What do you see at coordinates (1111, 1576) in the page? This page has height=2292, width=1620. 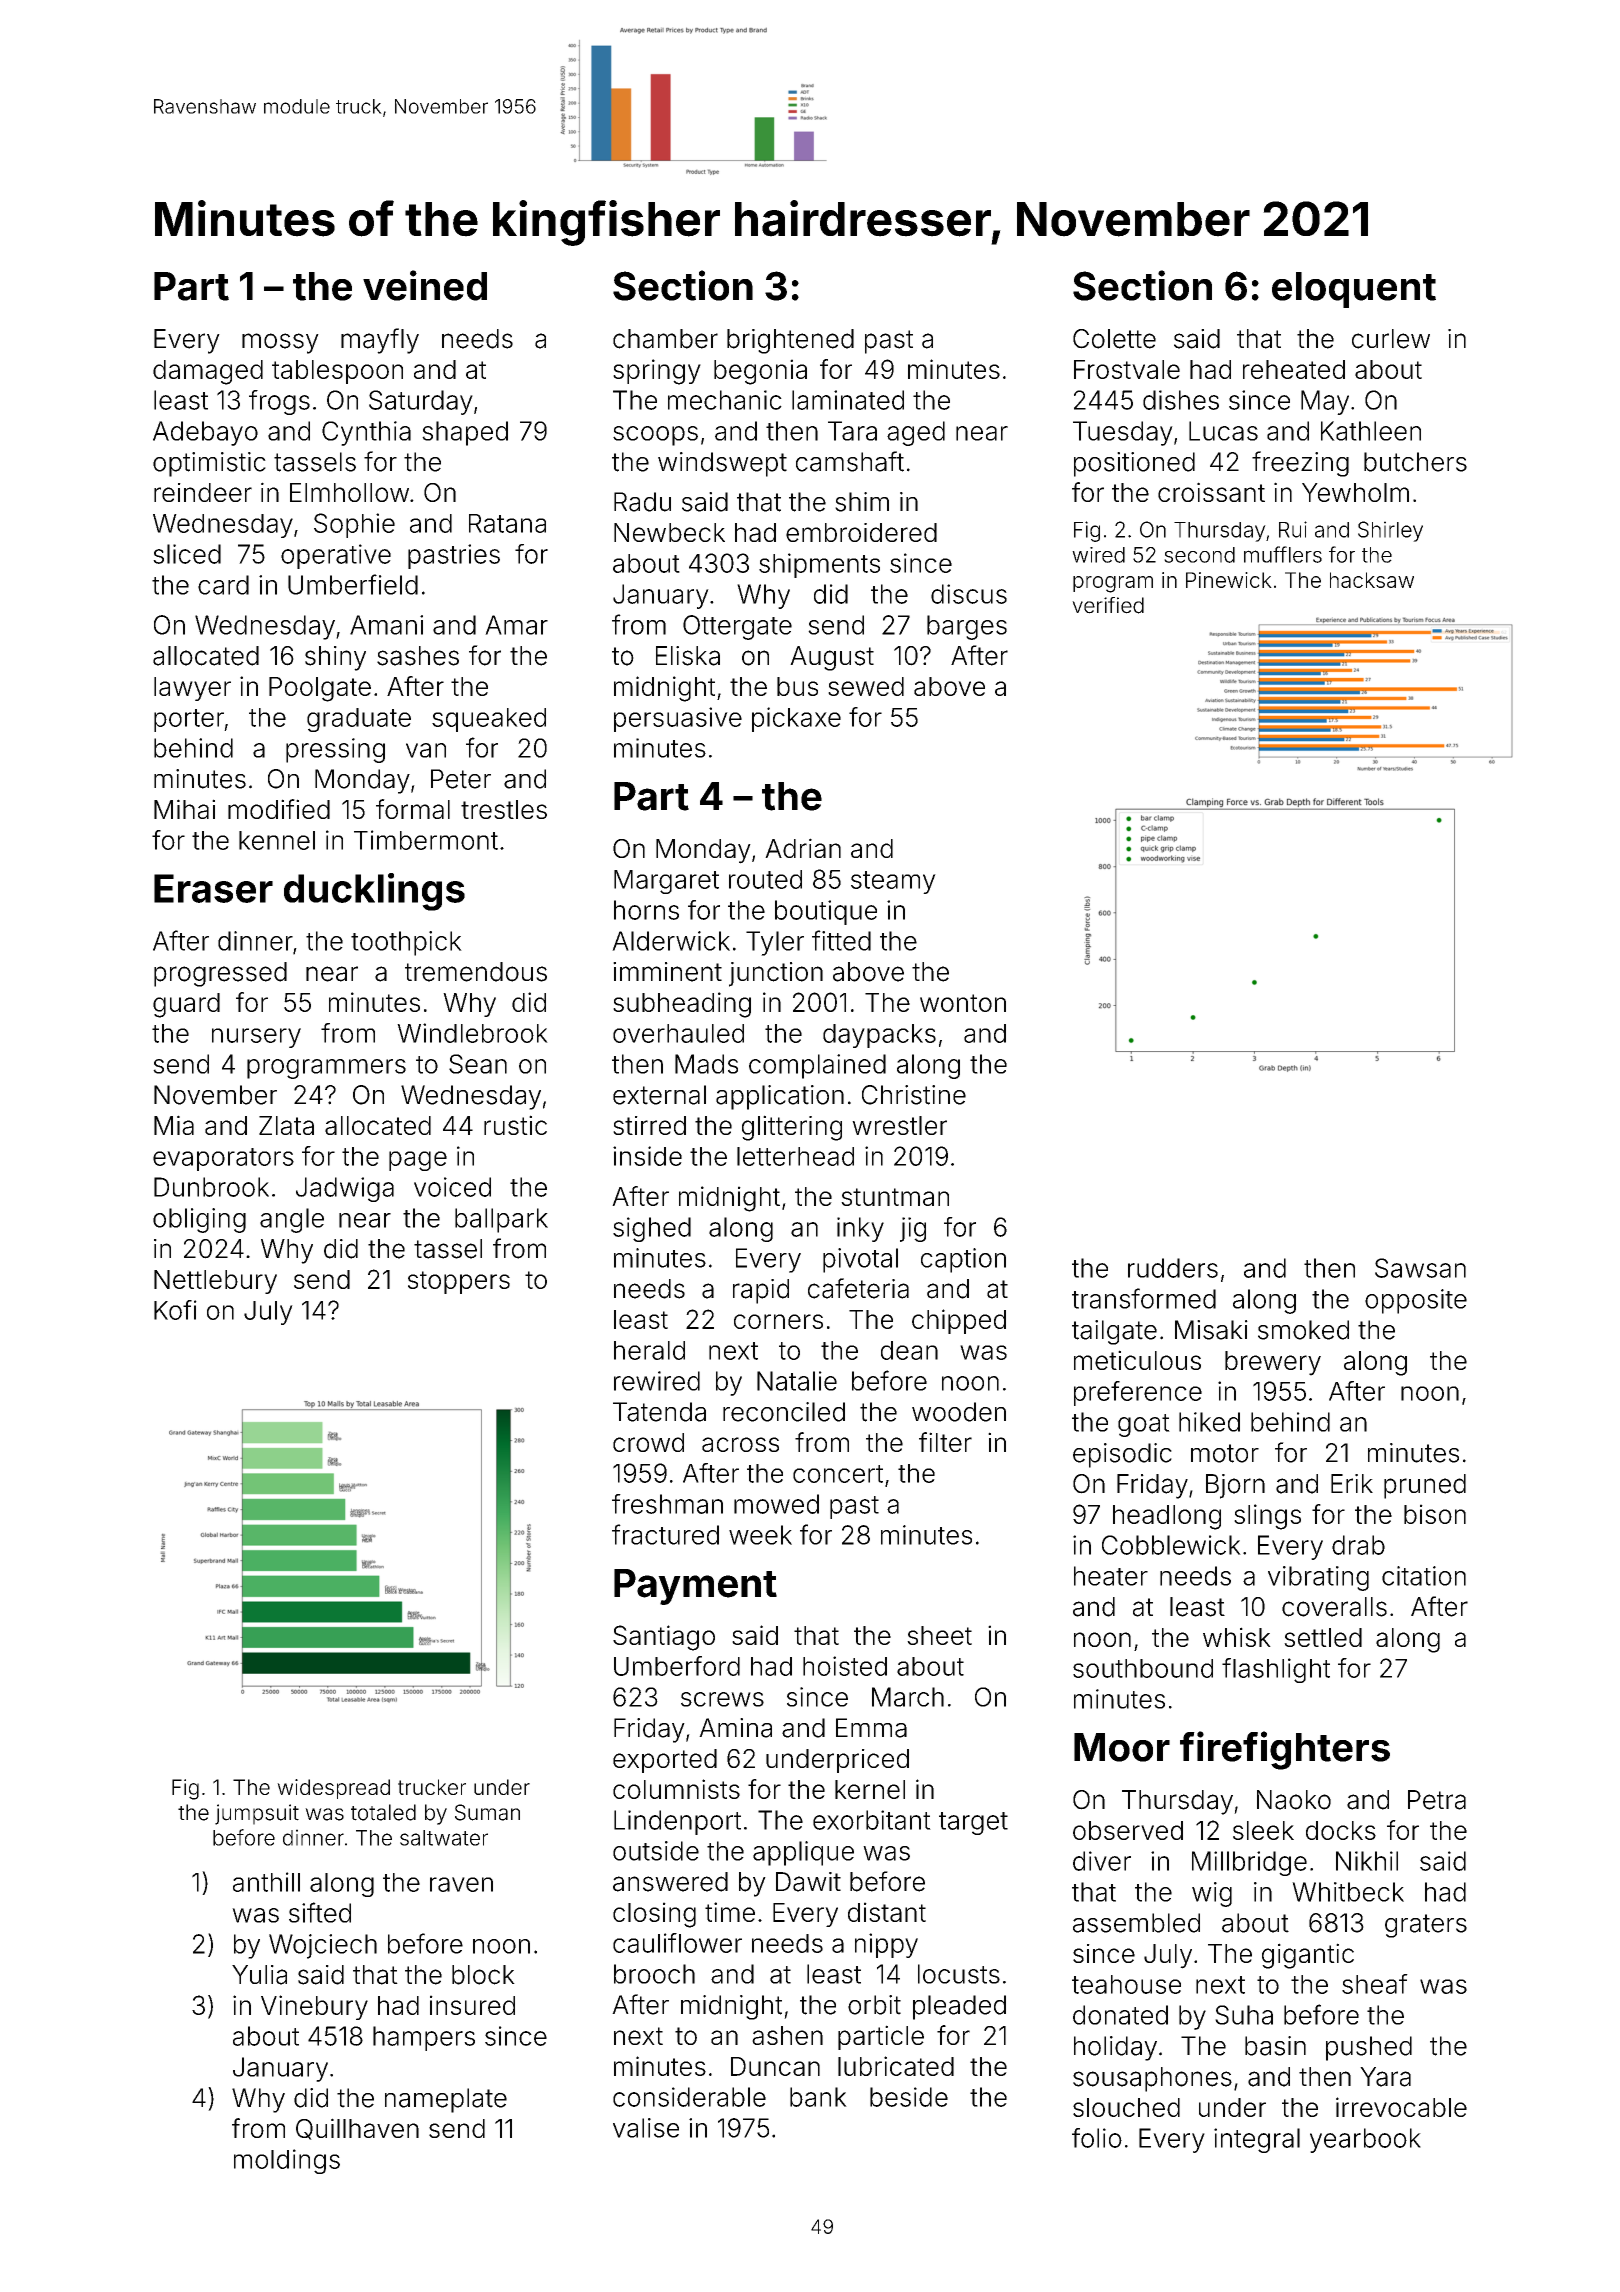 I see `heater` at bounding box center [1111, 1576].
